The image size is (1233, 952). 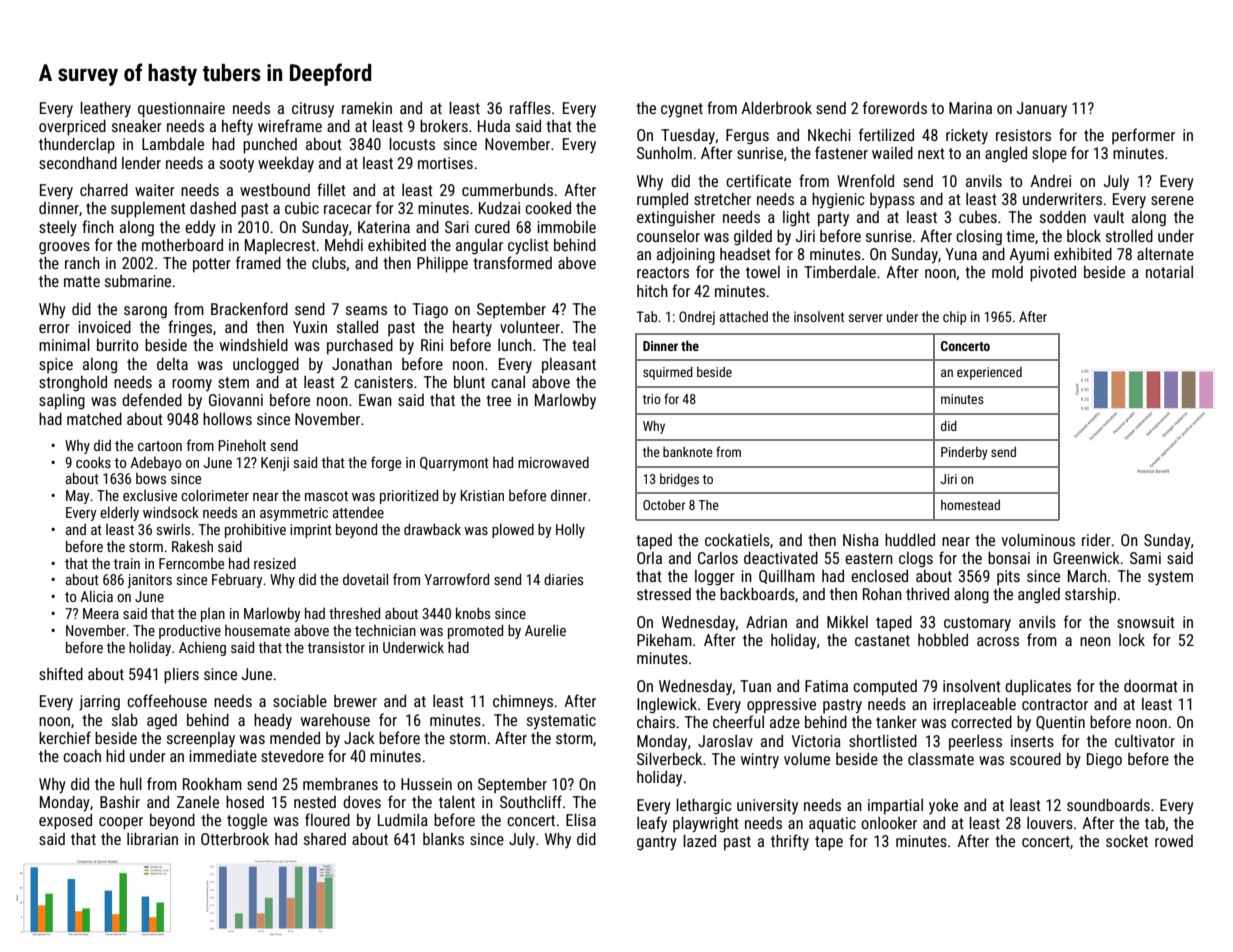 I want to click on swirls, so click(x=173, y=529).
